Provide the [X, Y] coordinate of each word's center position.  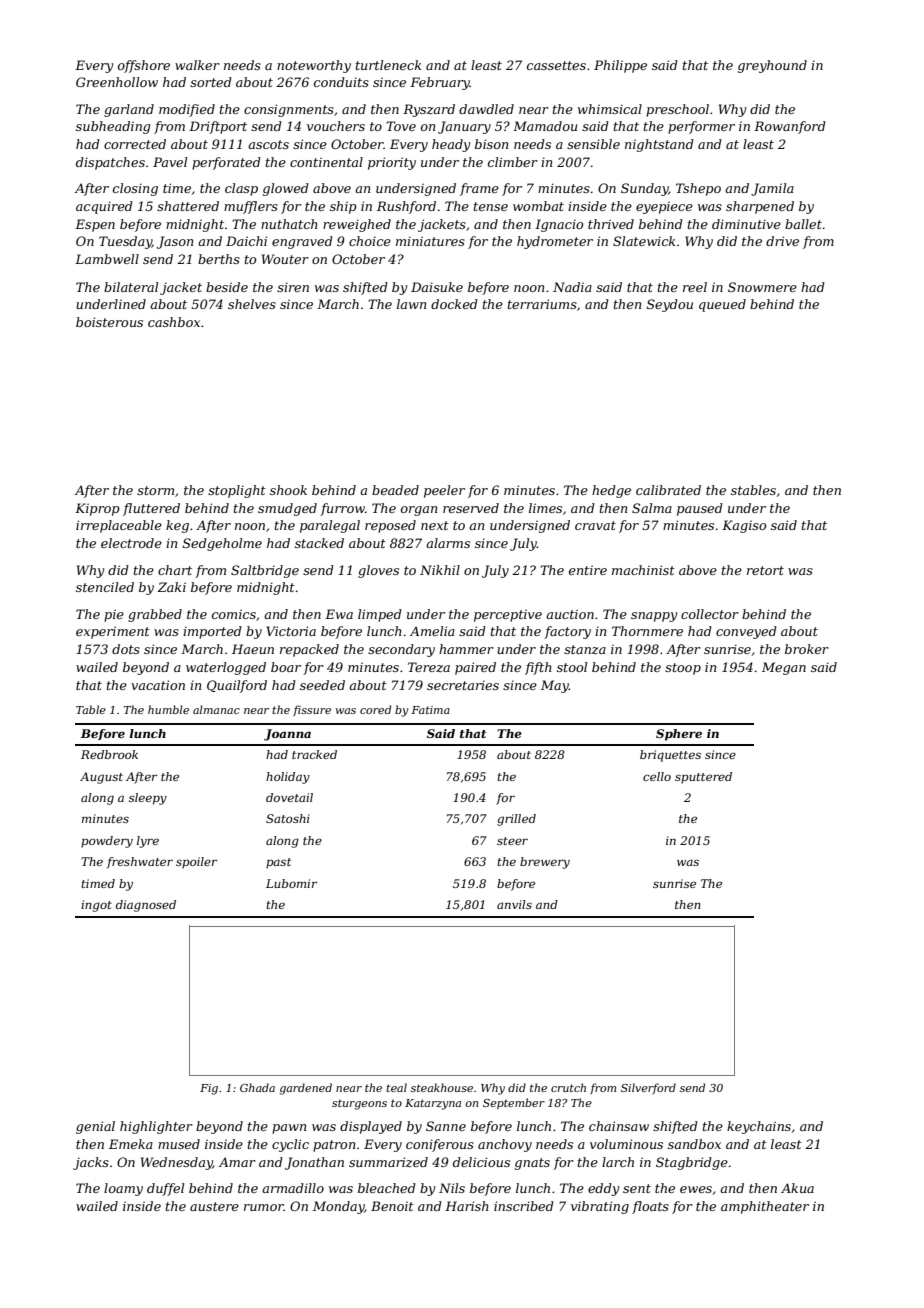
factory [567, 632]
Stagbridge [692, 1163]
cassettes [556, 65]
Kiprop [97, 509]
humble [168, 709]
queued [722, 305]
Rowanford [790, 127]
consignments [289, 110]
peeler [444, 491]
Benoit [392, 1206]
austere [214, 1206]
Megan [784, 668]
